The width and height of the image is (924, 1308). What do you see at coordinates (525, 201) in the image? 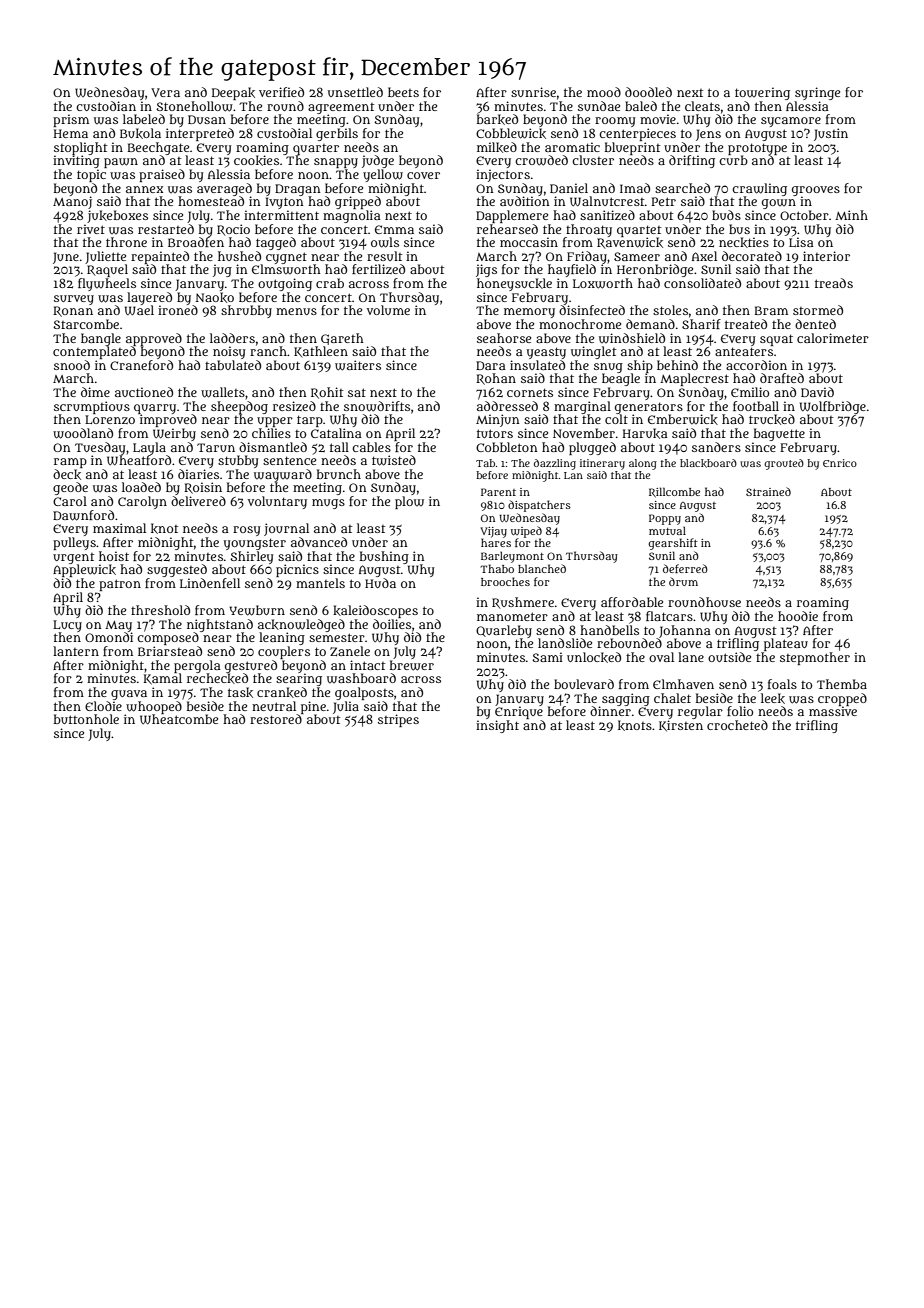
I see `audition` at bounding box center [525, 201].
